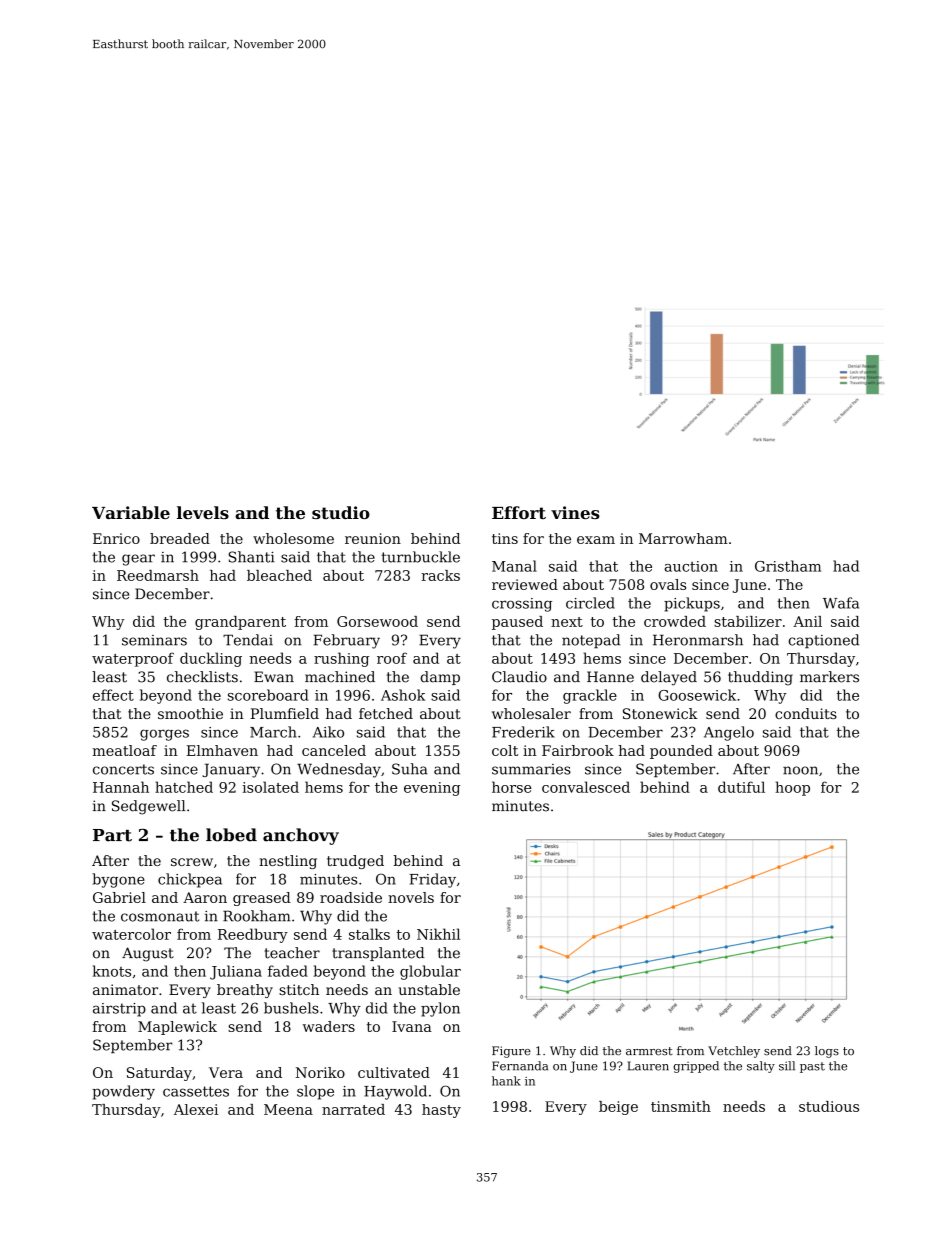 The width and height of the screenshot is (952, 1233). I want to click on bygone, so click(118, 880).
